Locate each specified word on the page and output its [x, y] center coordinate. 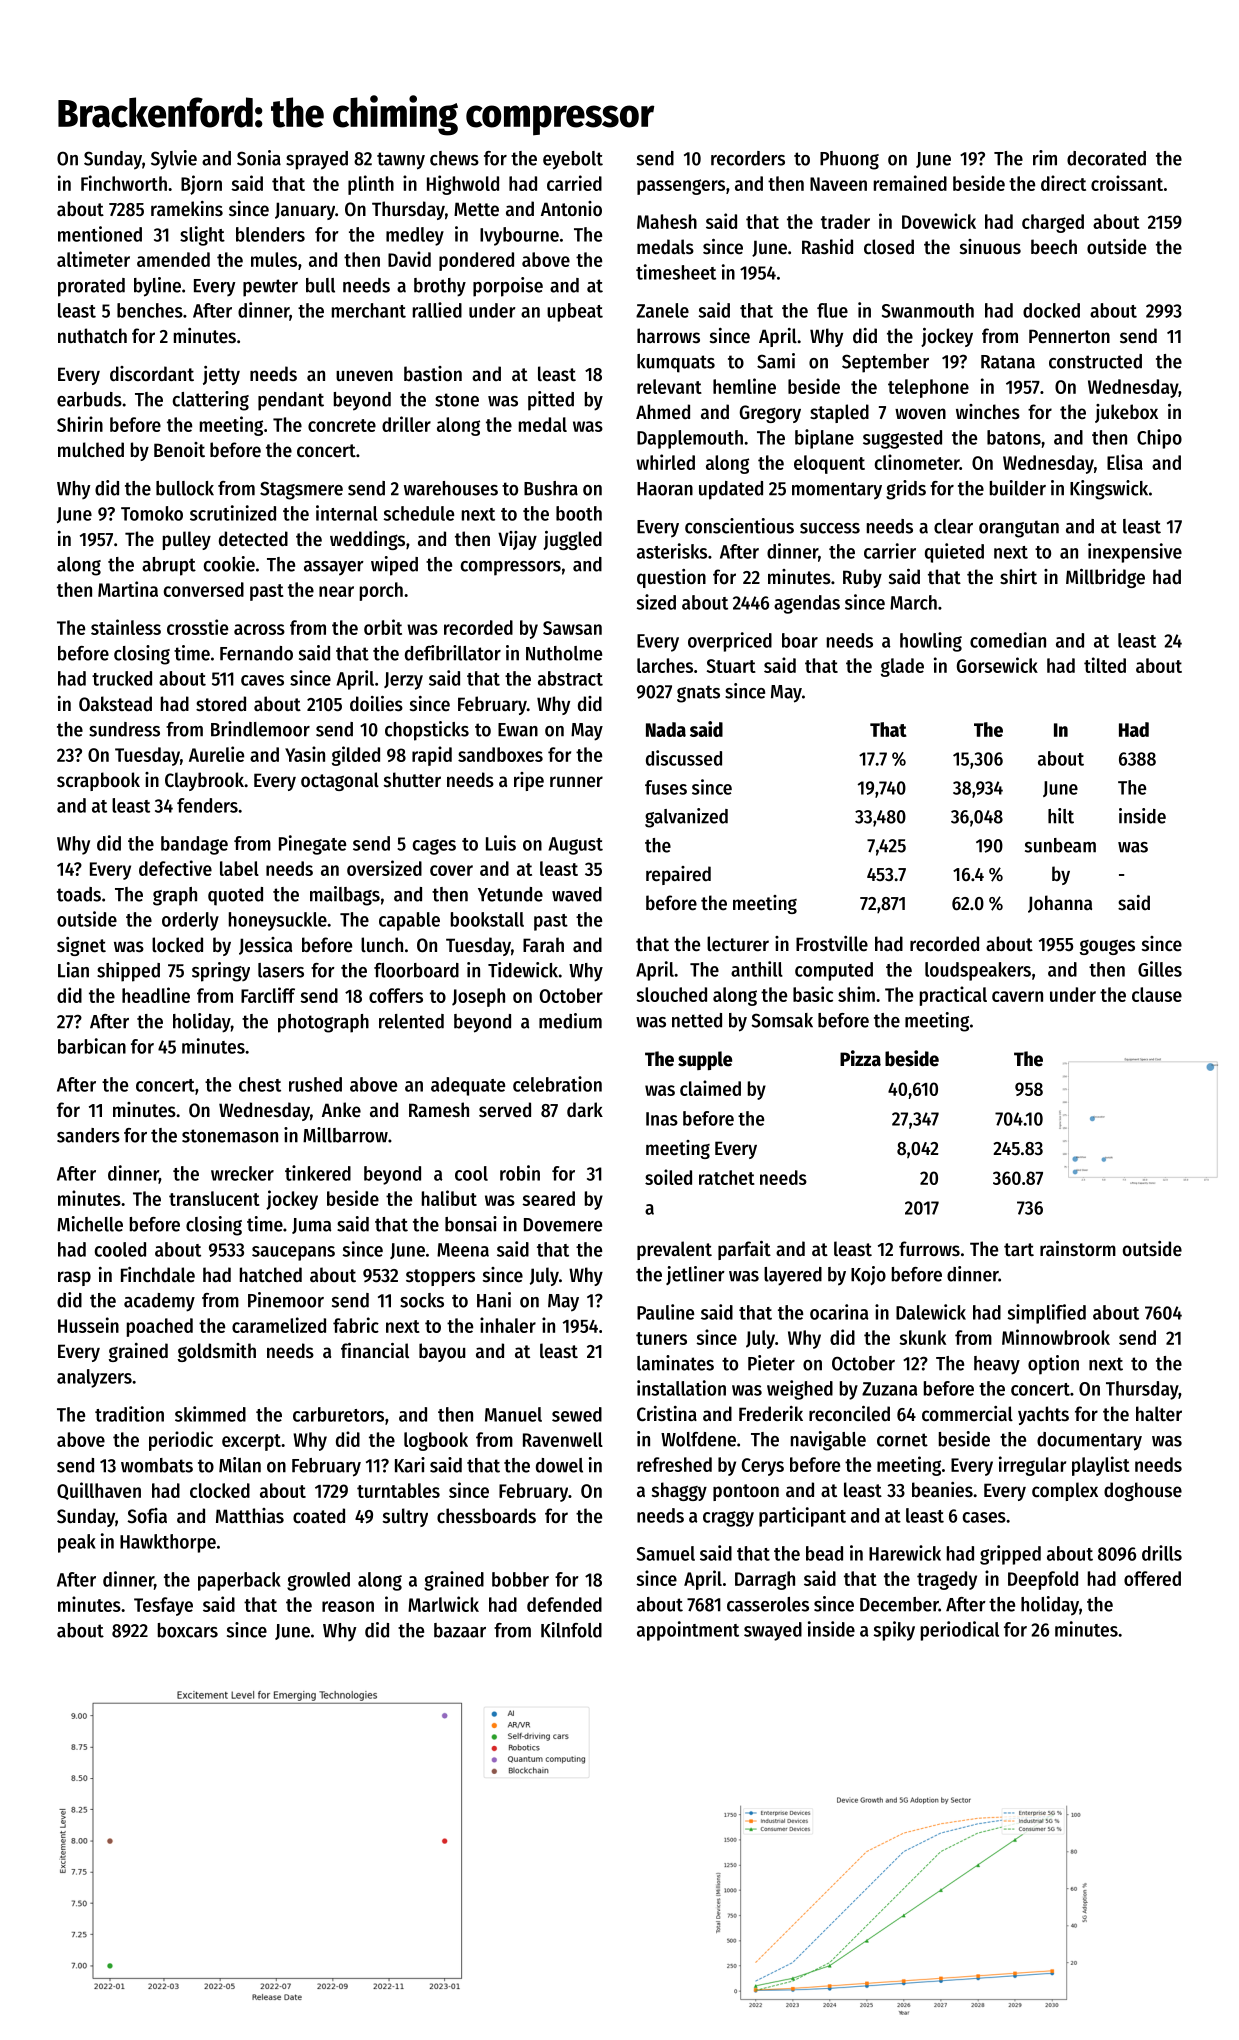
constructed [1095, 361]
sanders [88, 1135]
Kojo [868, 1275]
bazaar [460, 1630]
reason [348, 1606]
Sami [776, 361]
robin [520, 1173]
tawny [401, 161]
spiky [894, 1631]
